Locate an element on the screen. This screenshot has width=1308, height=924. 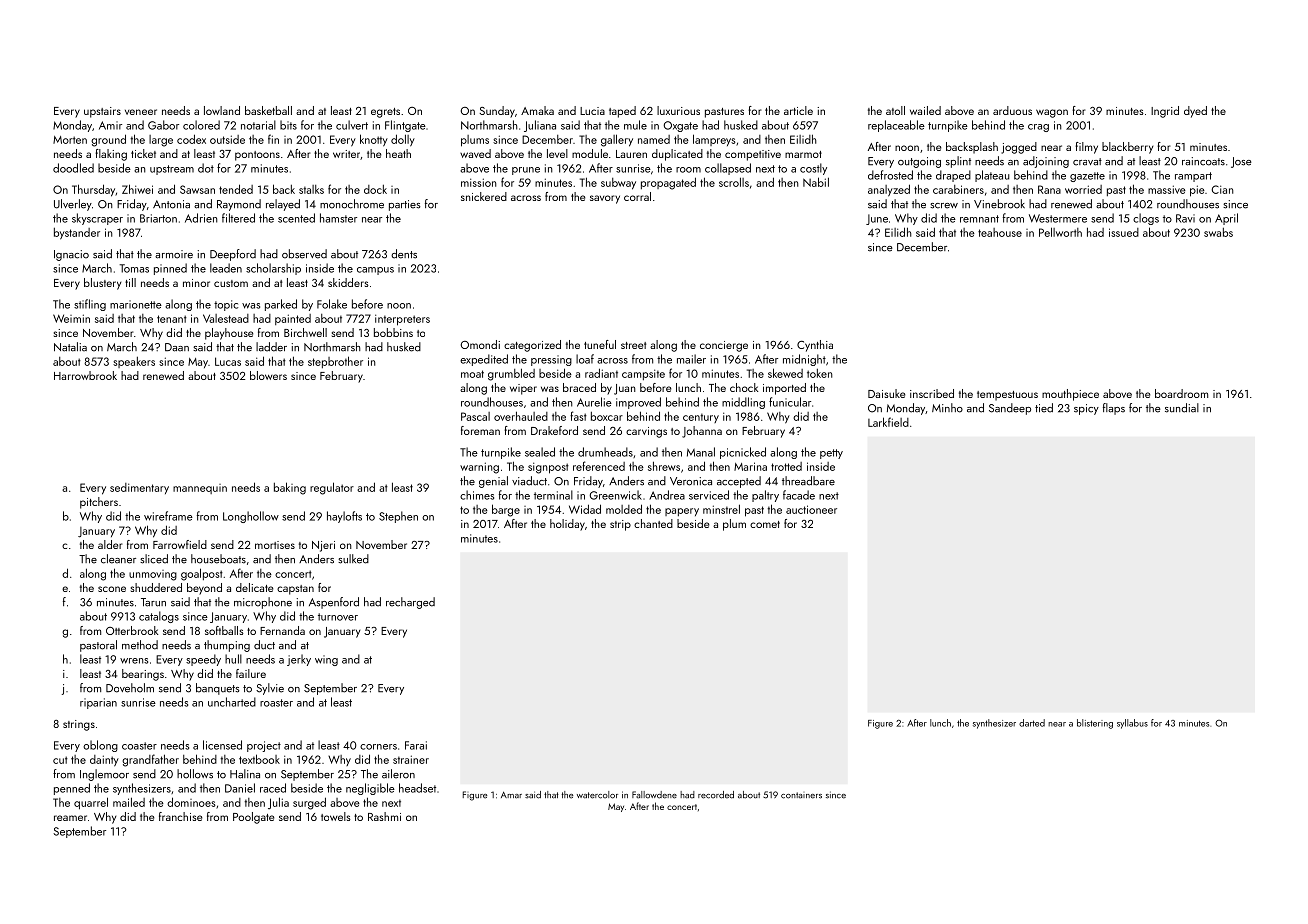
speedy is located at coordinates (203, 660).
